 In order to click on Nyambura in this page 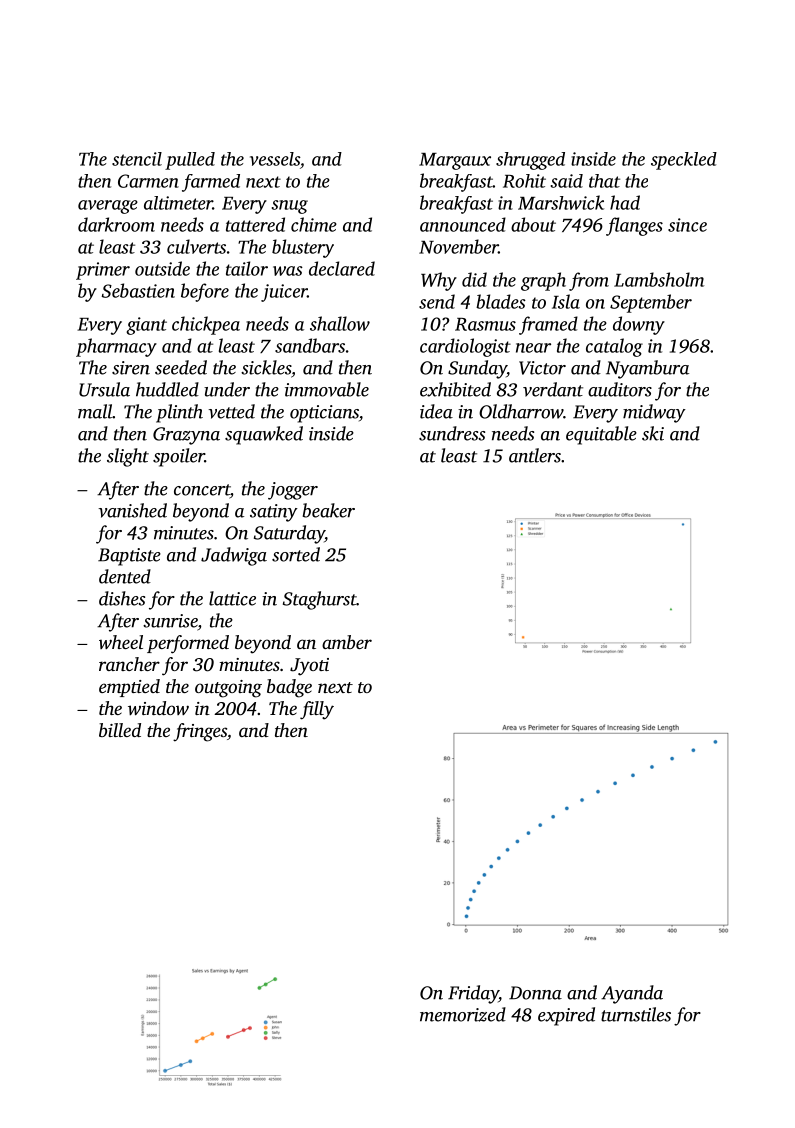, I will do `click(647, 369)`.
